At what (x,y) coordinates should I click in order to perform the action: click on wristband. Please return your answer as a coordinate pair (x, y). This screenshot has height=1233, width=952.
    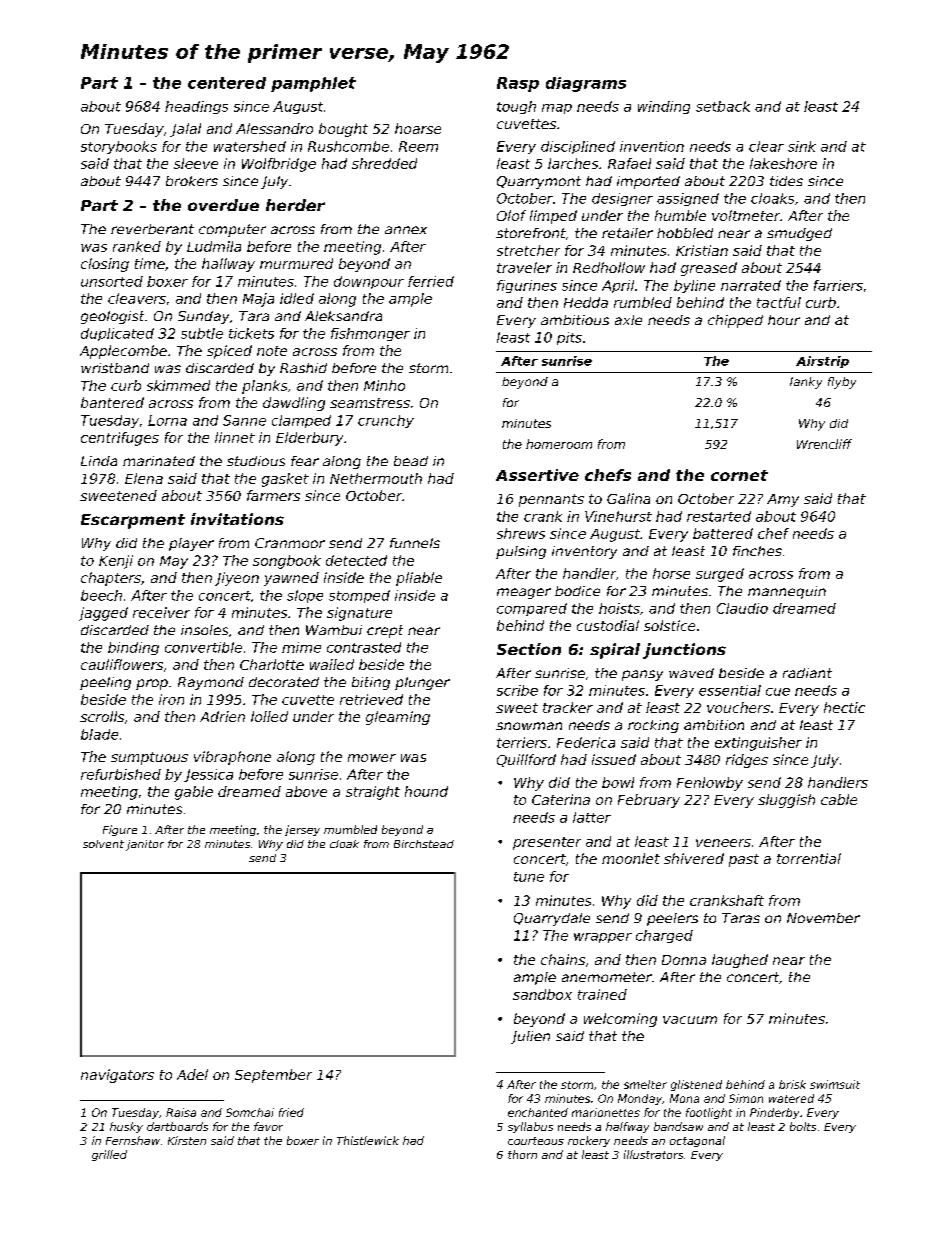
    Looking at the image, I should click on (115, 368).
